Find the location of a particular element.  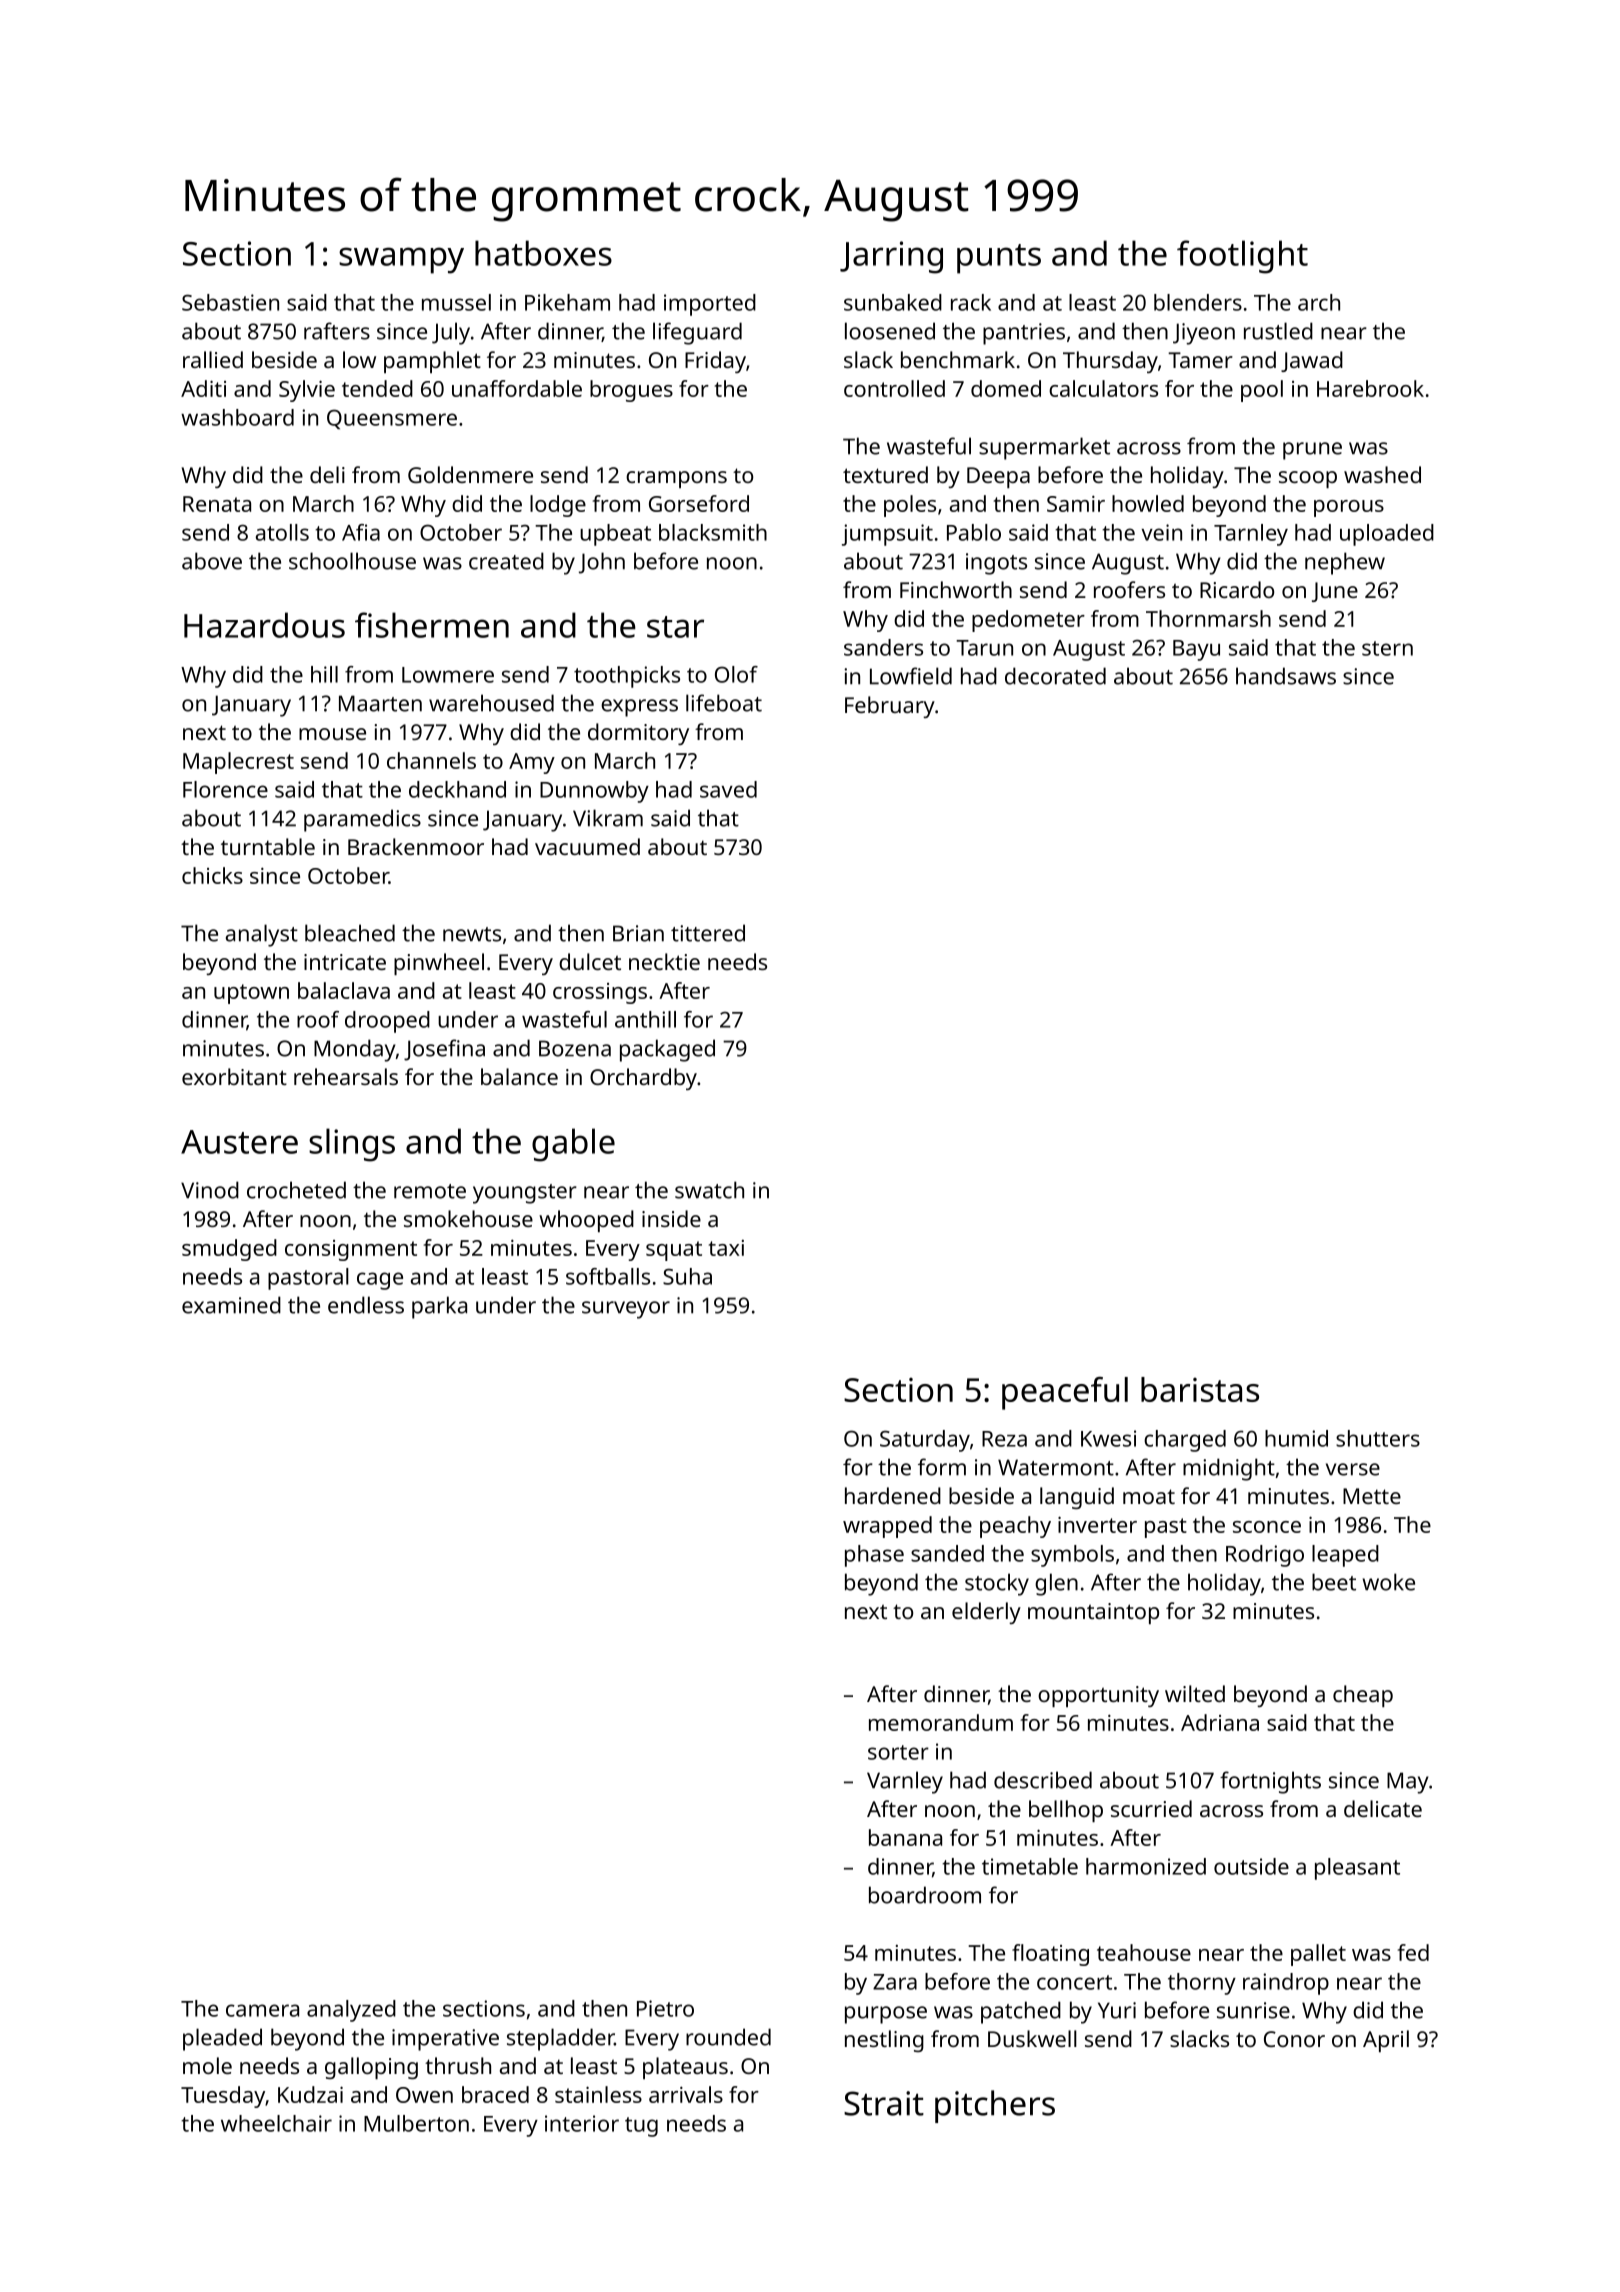

swampy is located at coordinates (401, 260).
